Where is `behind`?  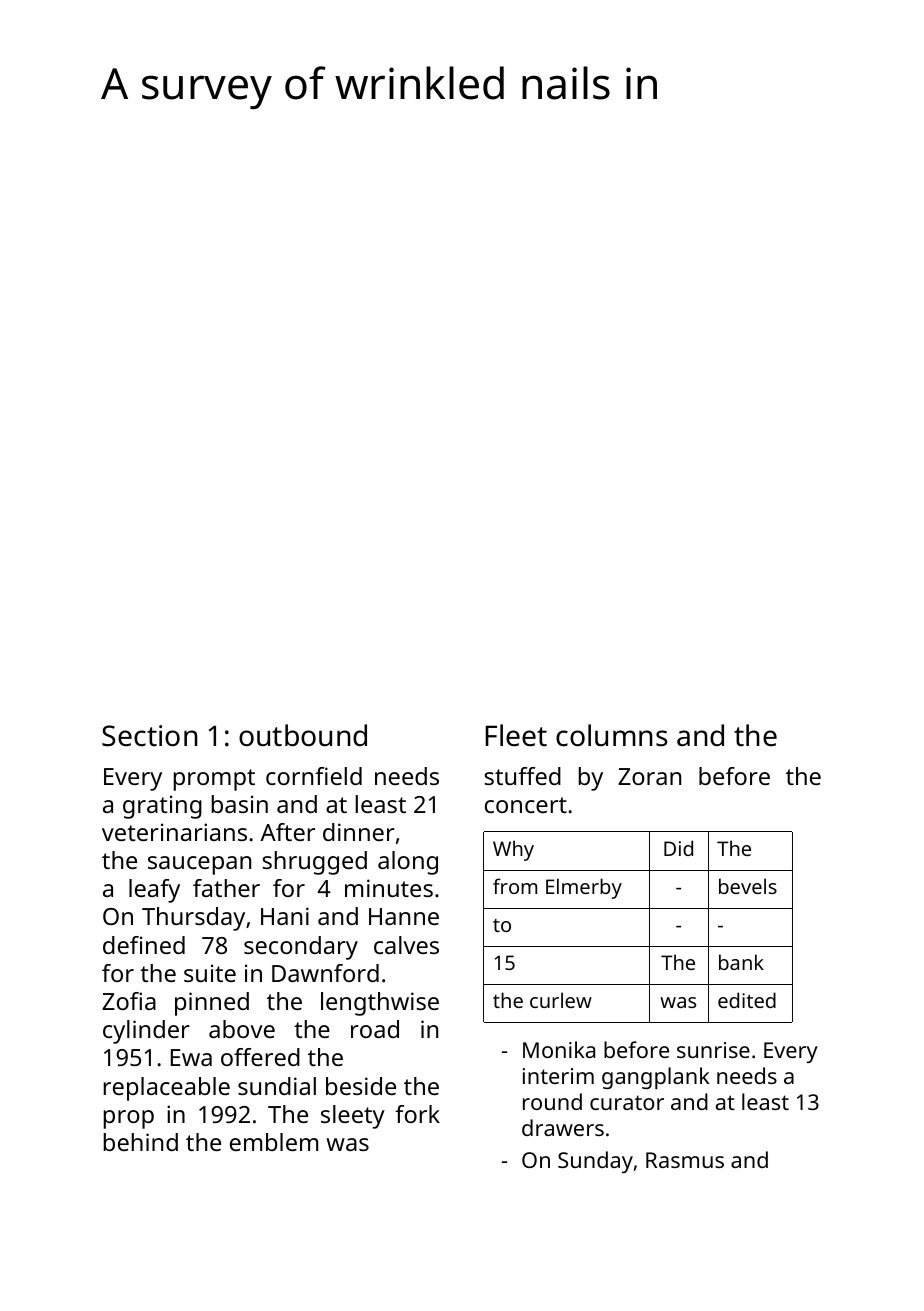 behind is located at coordinates (141, 1142).
